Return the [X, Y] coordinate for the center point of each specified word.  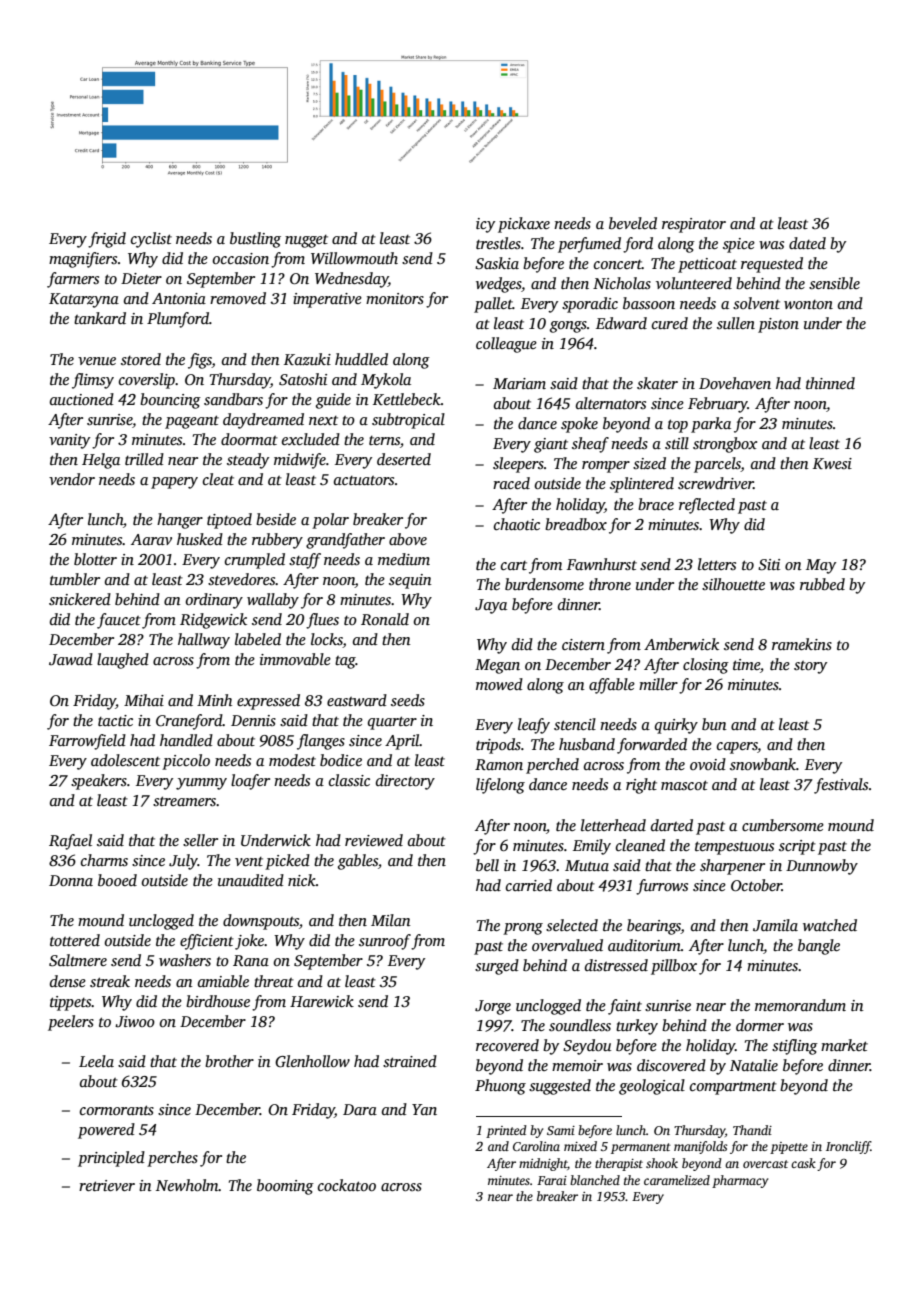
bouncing [170, 401]
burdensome [544, 584]
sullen [736, 323]
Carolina [536, 1146]
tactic [115, 720]
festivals [841, 786]
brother [229, 1061]
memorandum [800, 1005]
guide [333, 401]
